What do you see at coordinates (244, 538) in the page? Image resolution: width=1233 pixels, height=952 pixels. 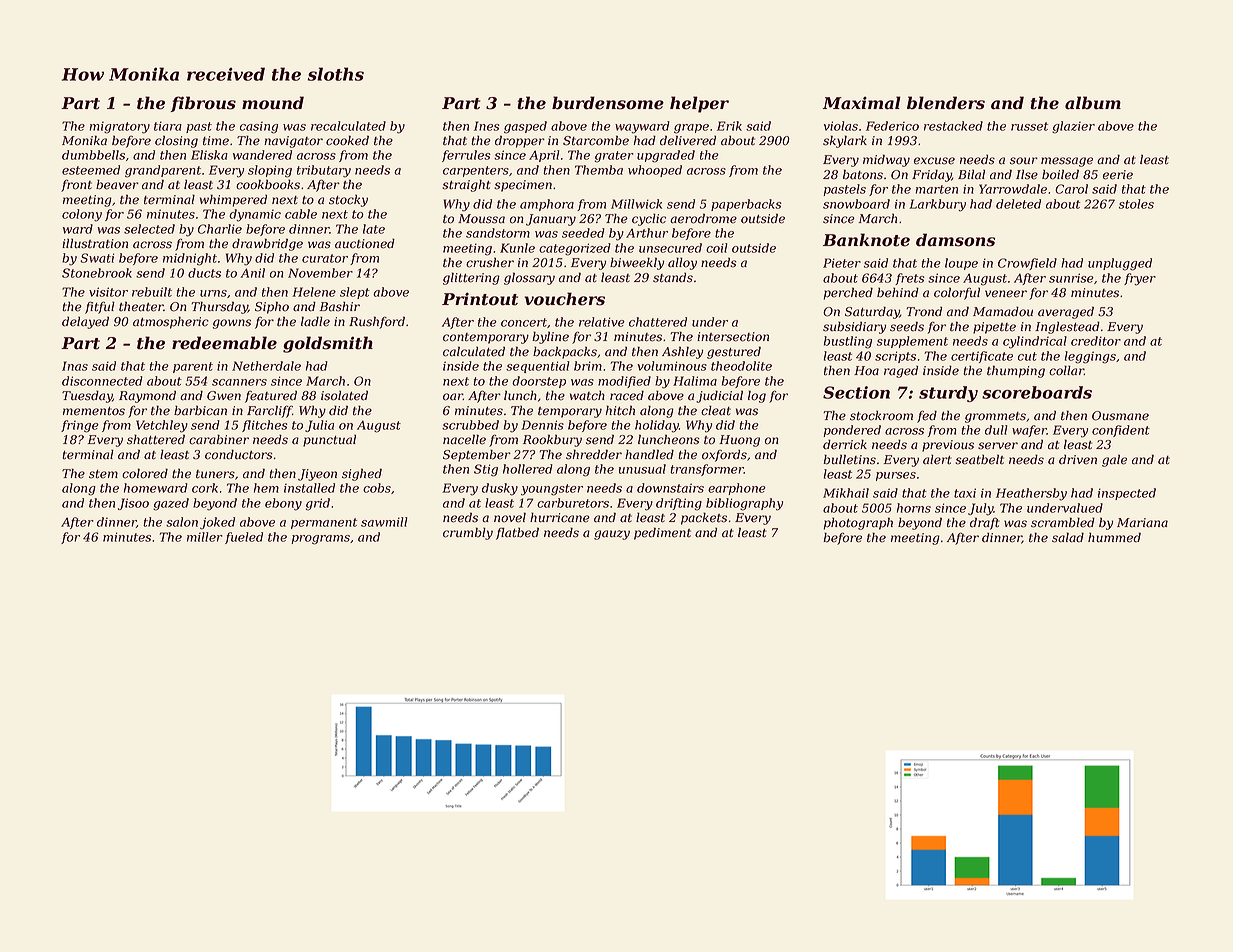 I see `fueled` at bounding box center [244, 538].
